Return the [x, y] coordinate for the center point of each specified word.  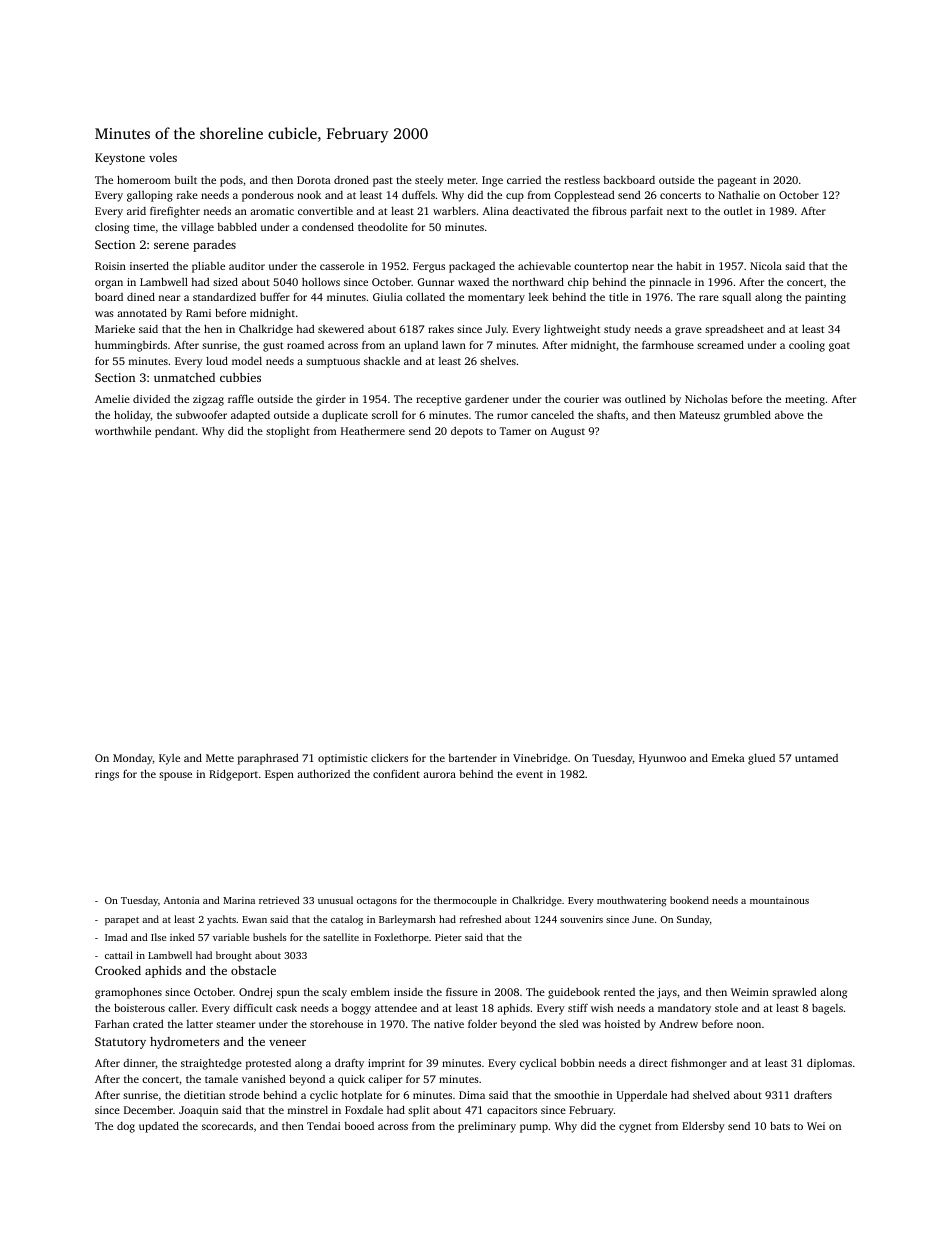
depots [467, 432]
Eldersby [703, 1127]
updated [159, 1127]
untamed [816, 758]
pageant [737, 182]
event [529, 774]
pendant [175, 432]
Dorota [314, 180]
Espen [279, 775]
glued [761, 759]
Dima [472, 1095]
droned [351, 179]
